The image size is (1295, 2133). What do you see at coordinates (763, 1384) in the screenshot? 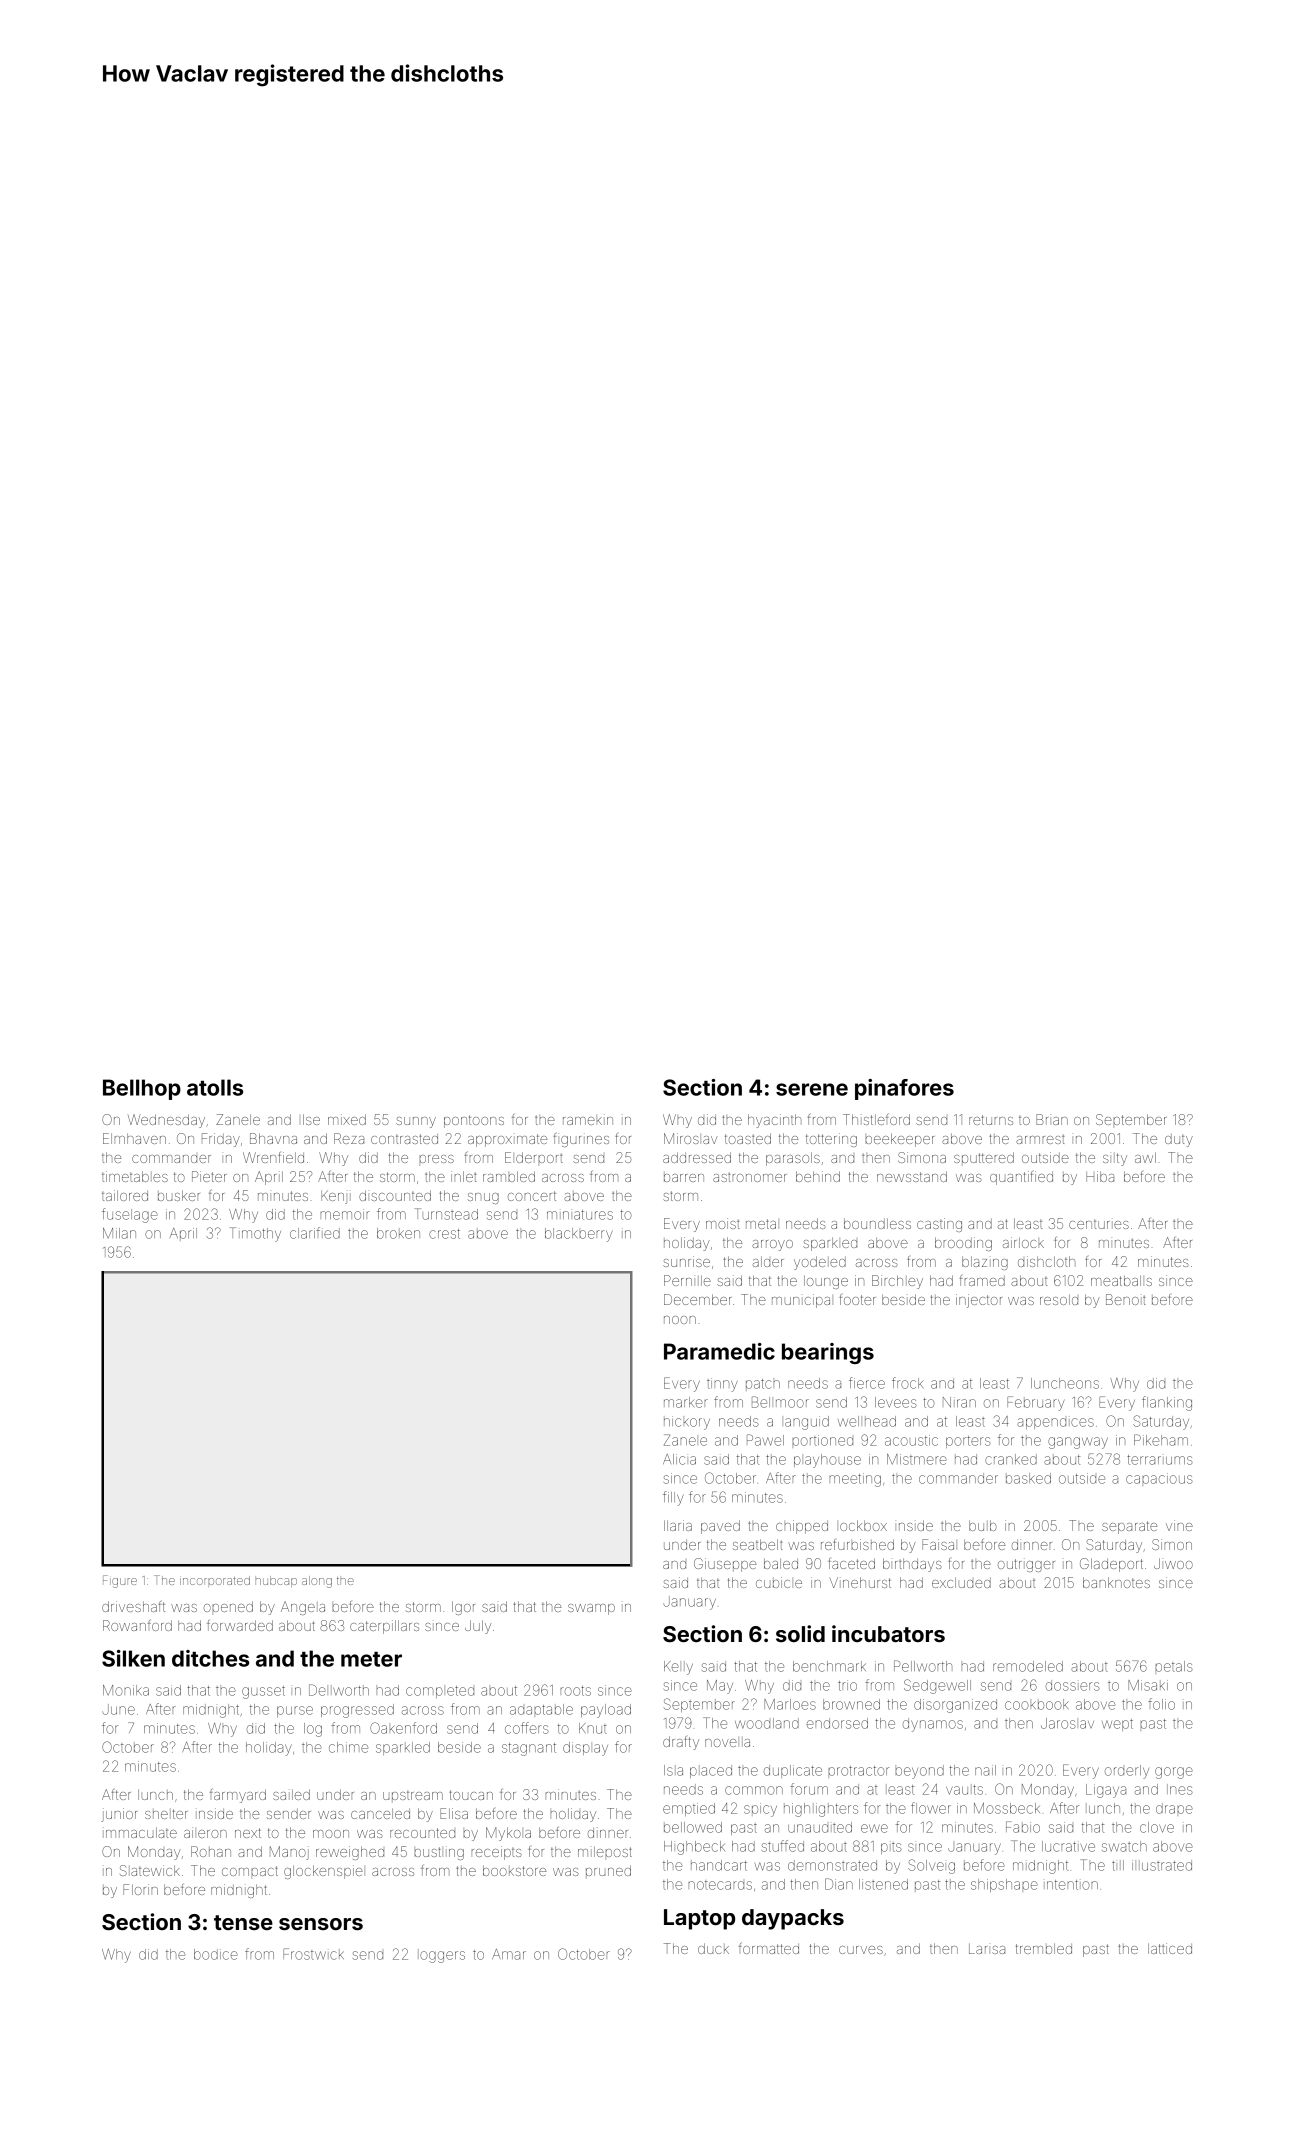
I see `patch` at bounding box center [763, 1384].
